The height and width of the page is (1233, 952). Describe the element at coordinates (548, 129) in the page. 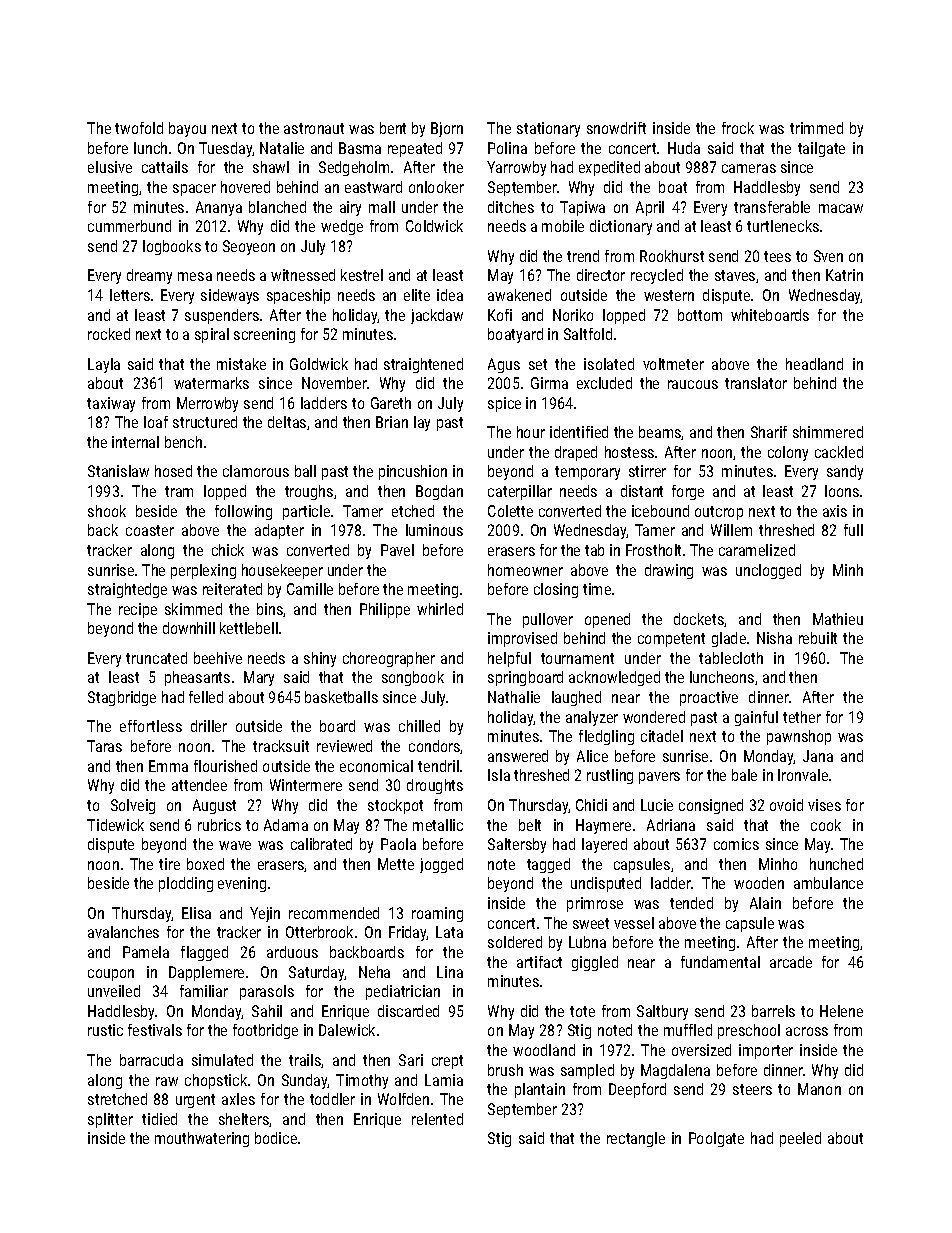

I see `stationary` at that location.
